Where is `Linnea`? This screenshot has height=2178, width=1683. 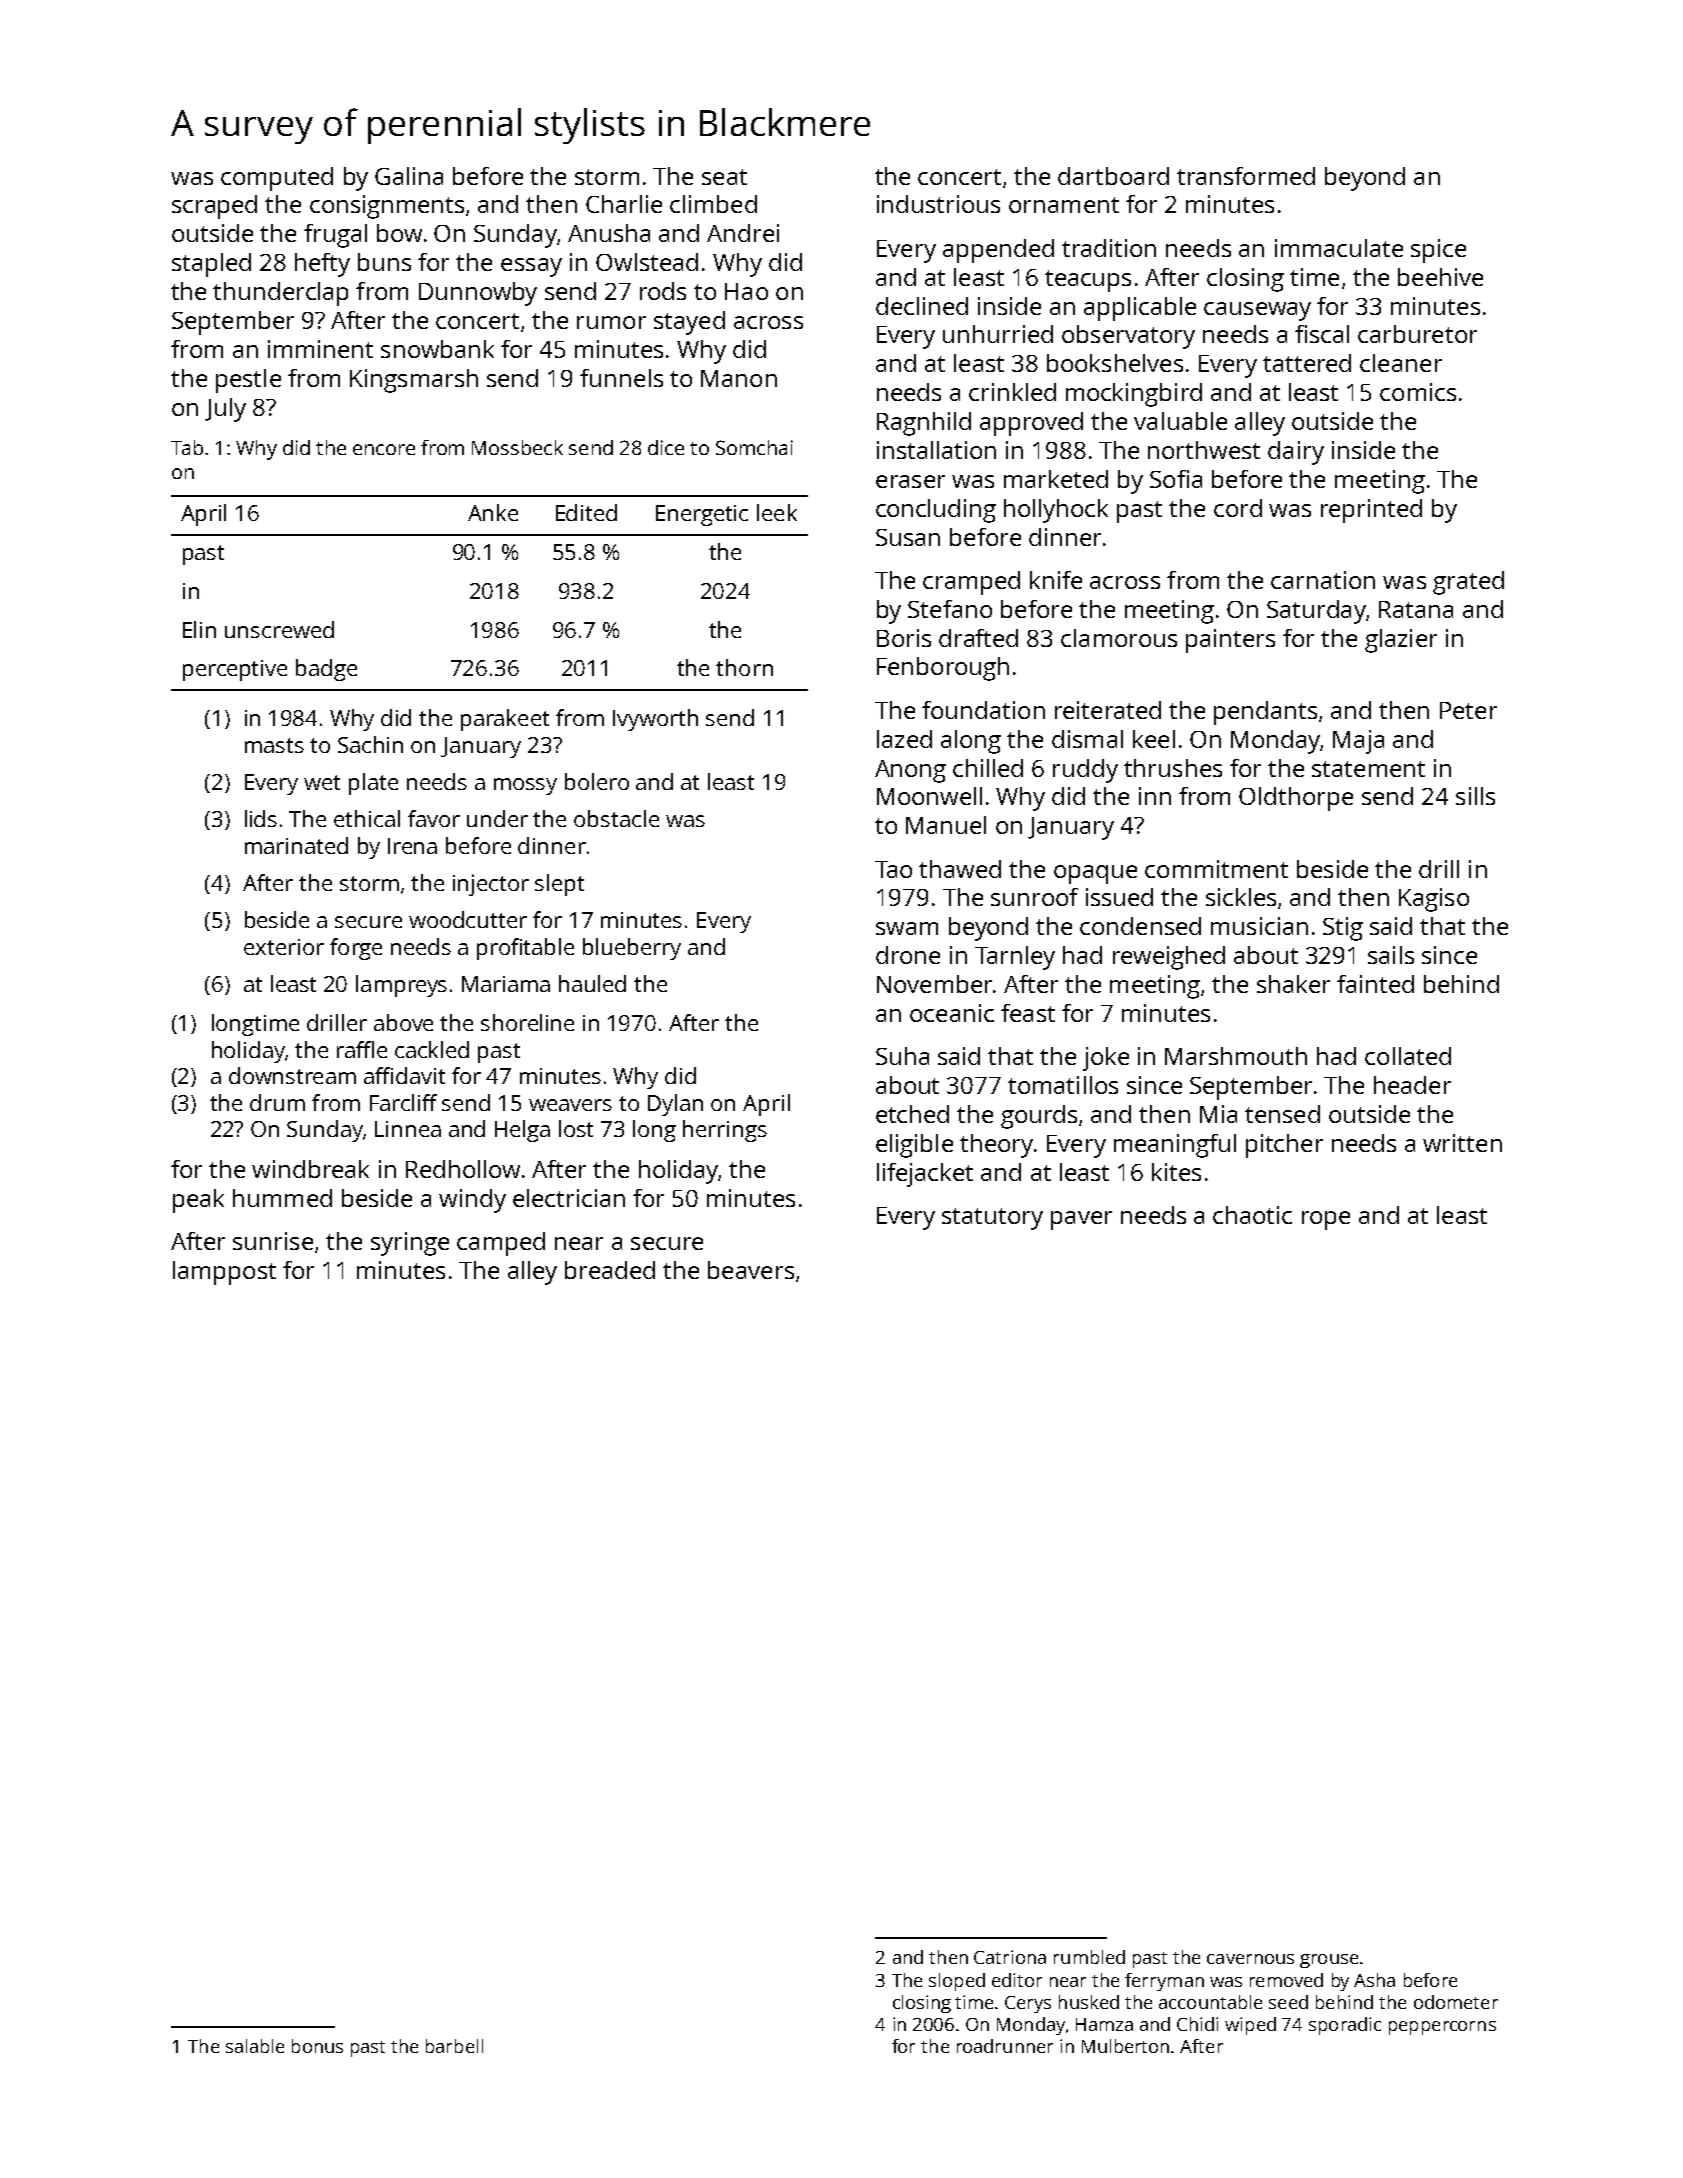
Linnea is located at coordinates (408, 1129).
